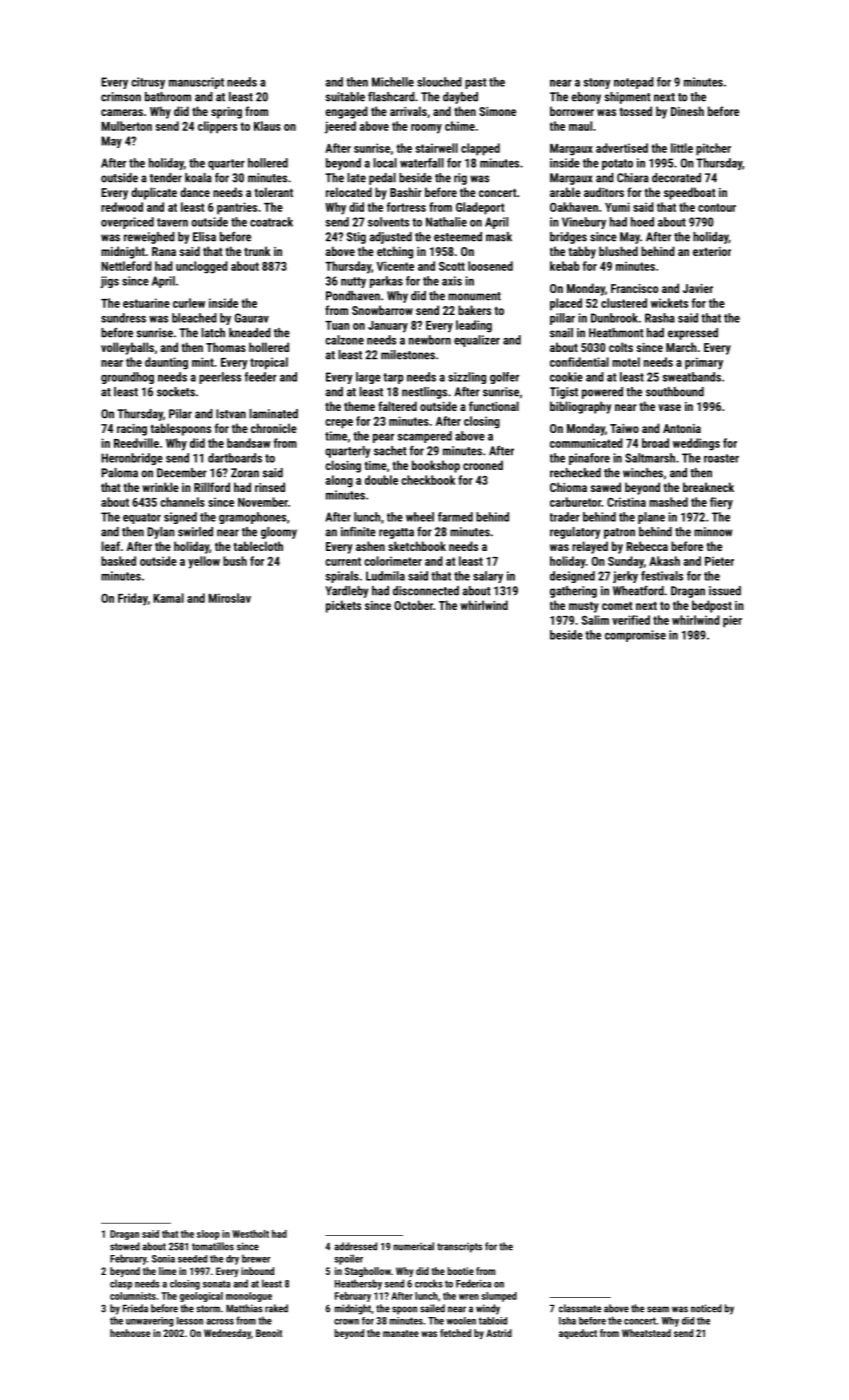 The image size is (849, 1400). Describe the element at coordinates (590, 547) in the image. I see `relayed` at that location.
